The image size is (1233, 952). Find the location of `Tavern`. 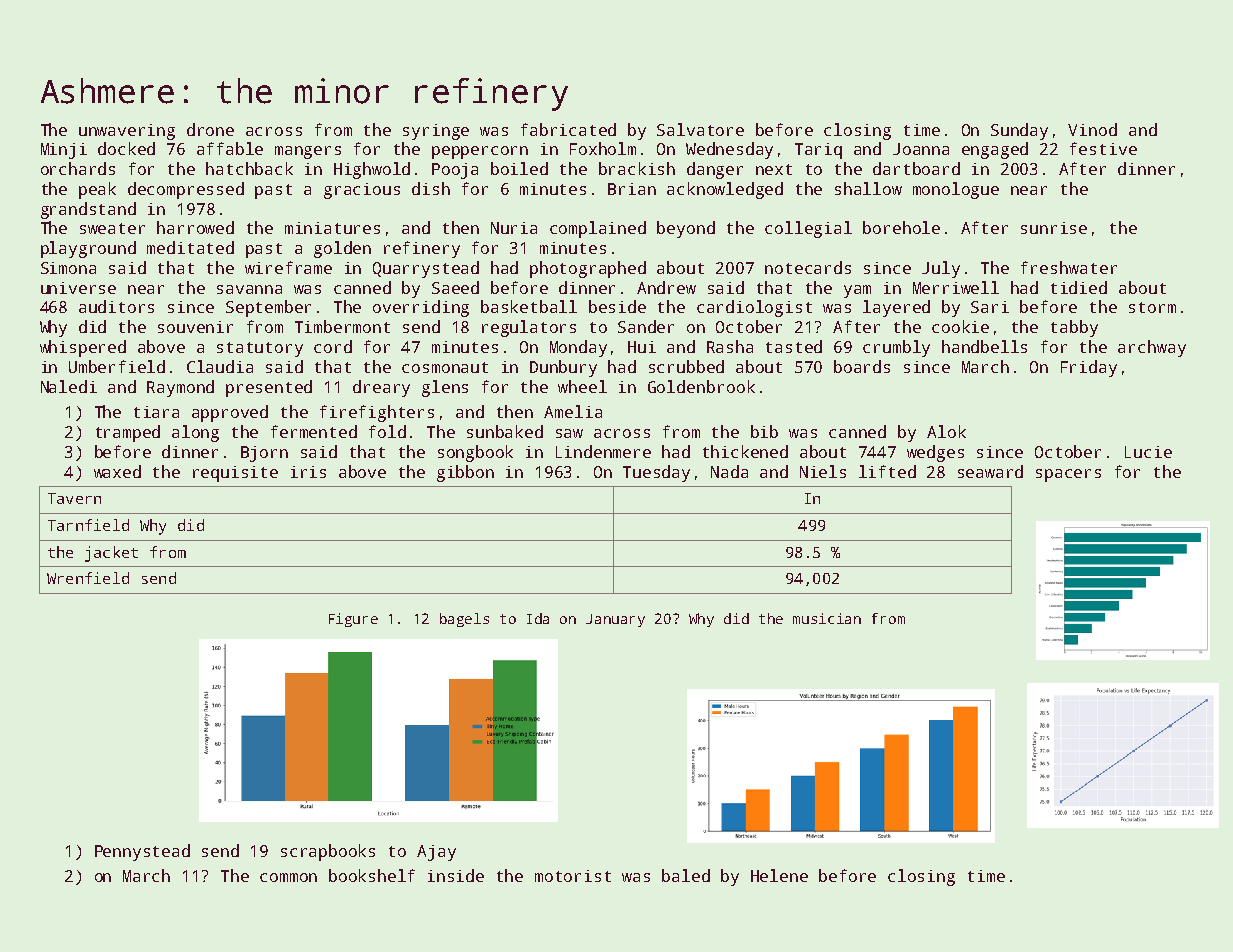

Tavern is located at coordinates (74, 498).
